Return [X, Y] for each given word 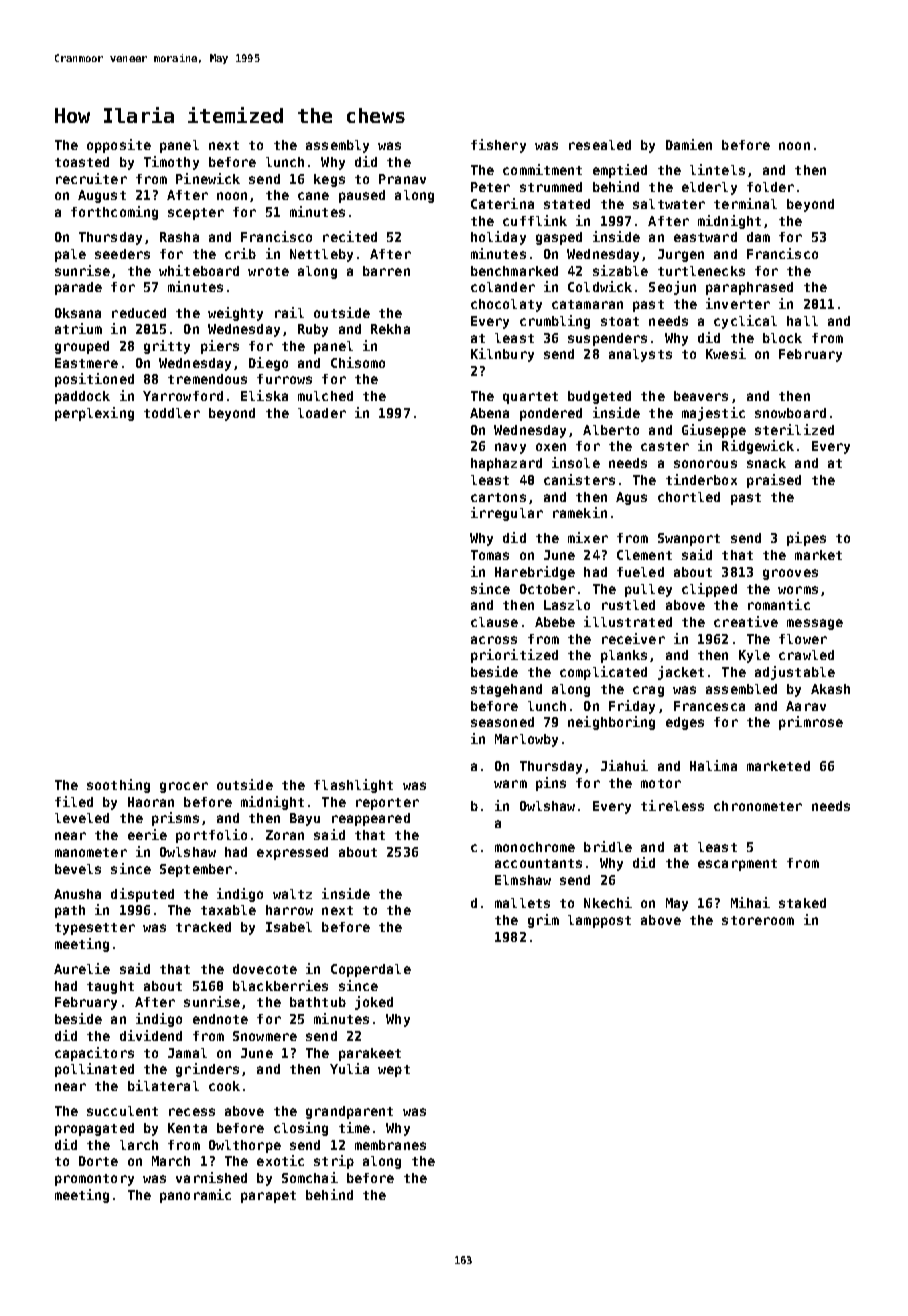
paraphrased [749, 288]
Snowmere [265, 1036]
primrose [811, 723]
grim [543, 921]
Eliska [264, 395]
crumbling [555, 322]
